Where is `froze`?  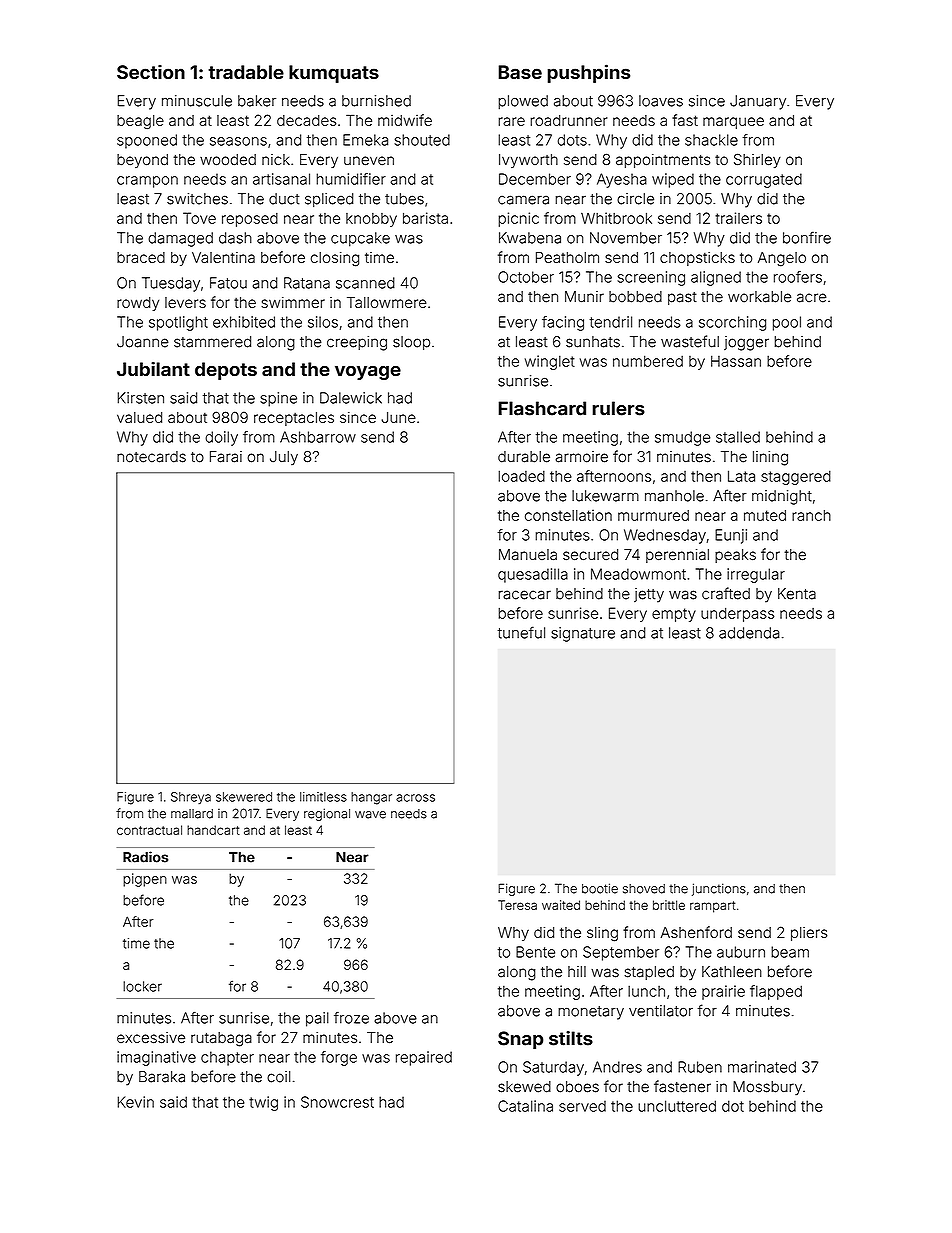
froze is located at coordinates (351, 1018).
